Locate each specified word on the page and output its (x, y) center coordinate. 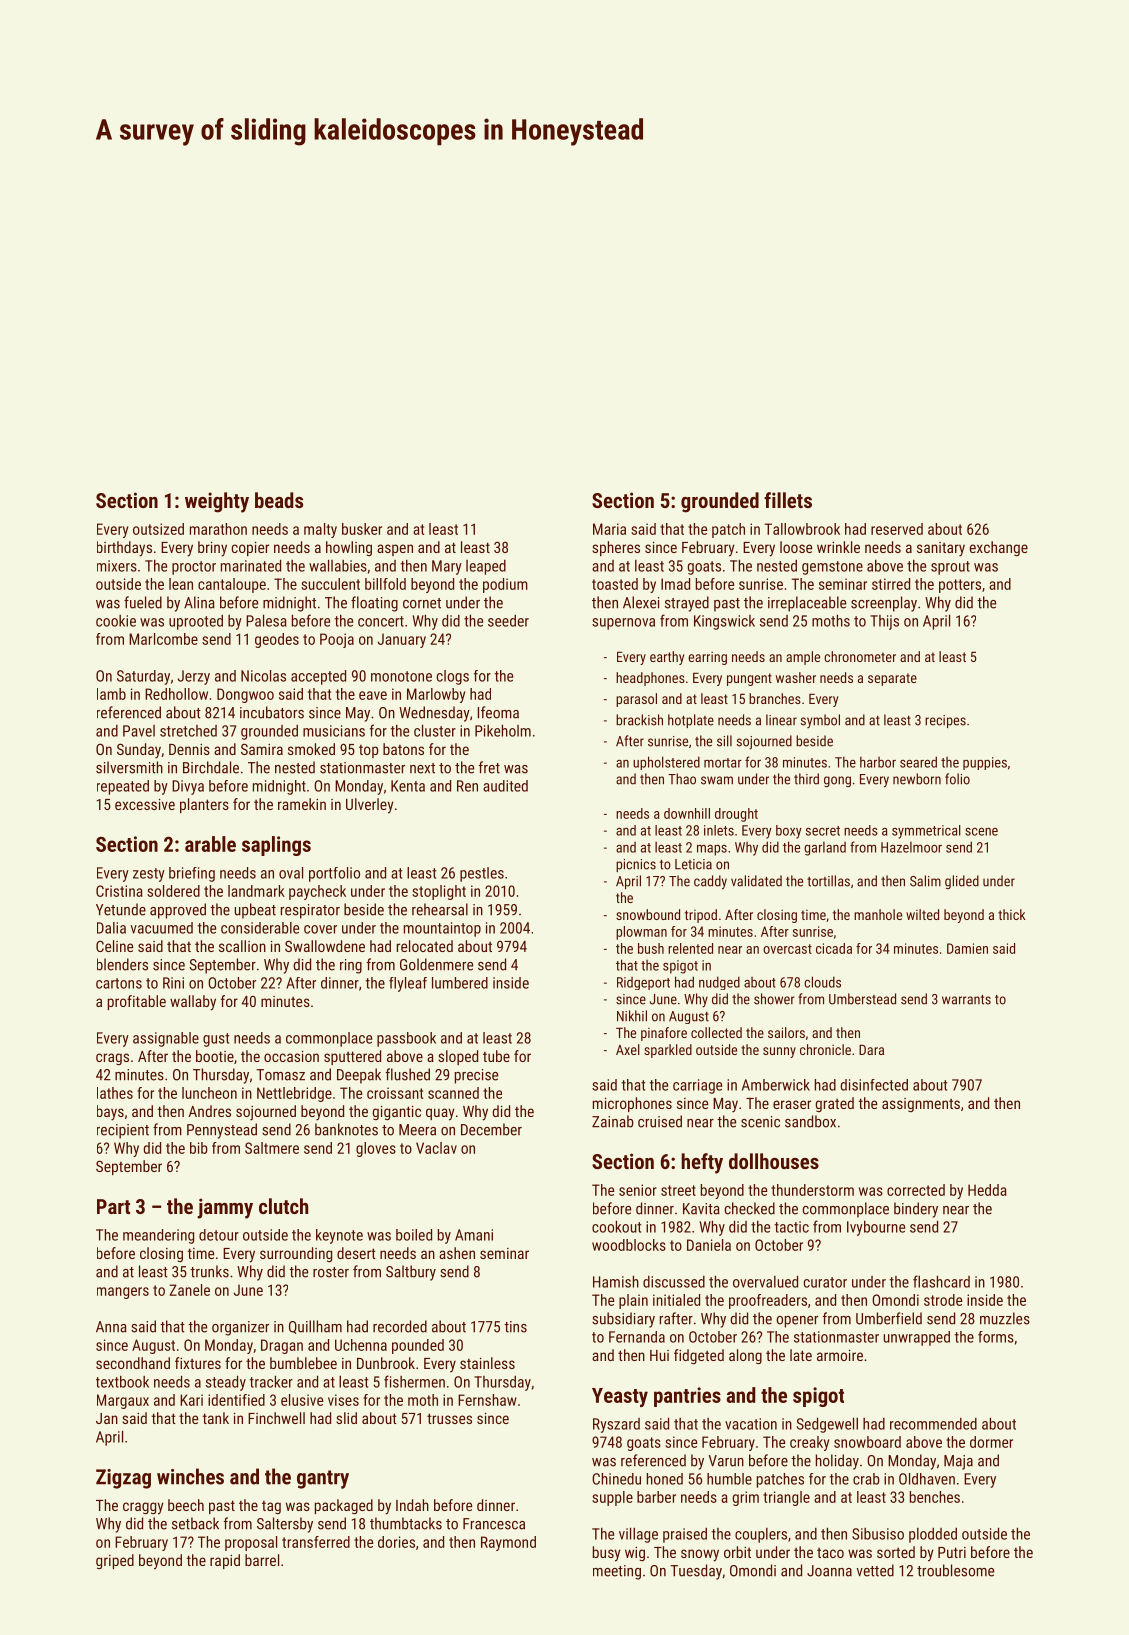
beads (279, 500)
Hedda (987, 1190)
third (806, 779)
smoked (311, 749)
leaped (486, 567)
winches (190, 1476)
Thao (682, 779)
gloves (376, 1149)
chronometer (860, 656)
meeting (617, 1572)
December (491, 1129)
